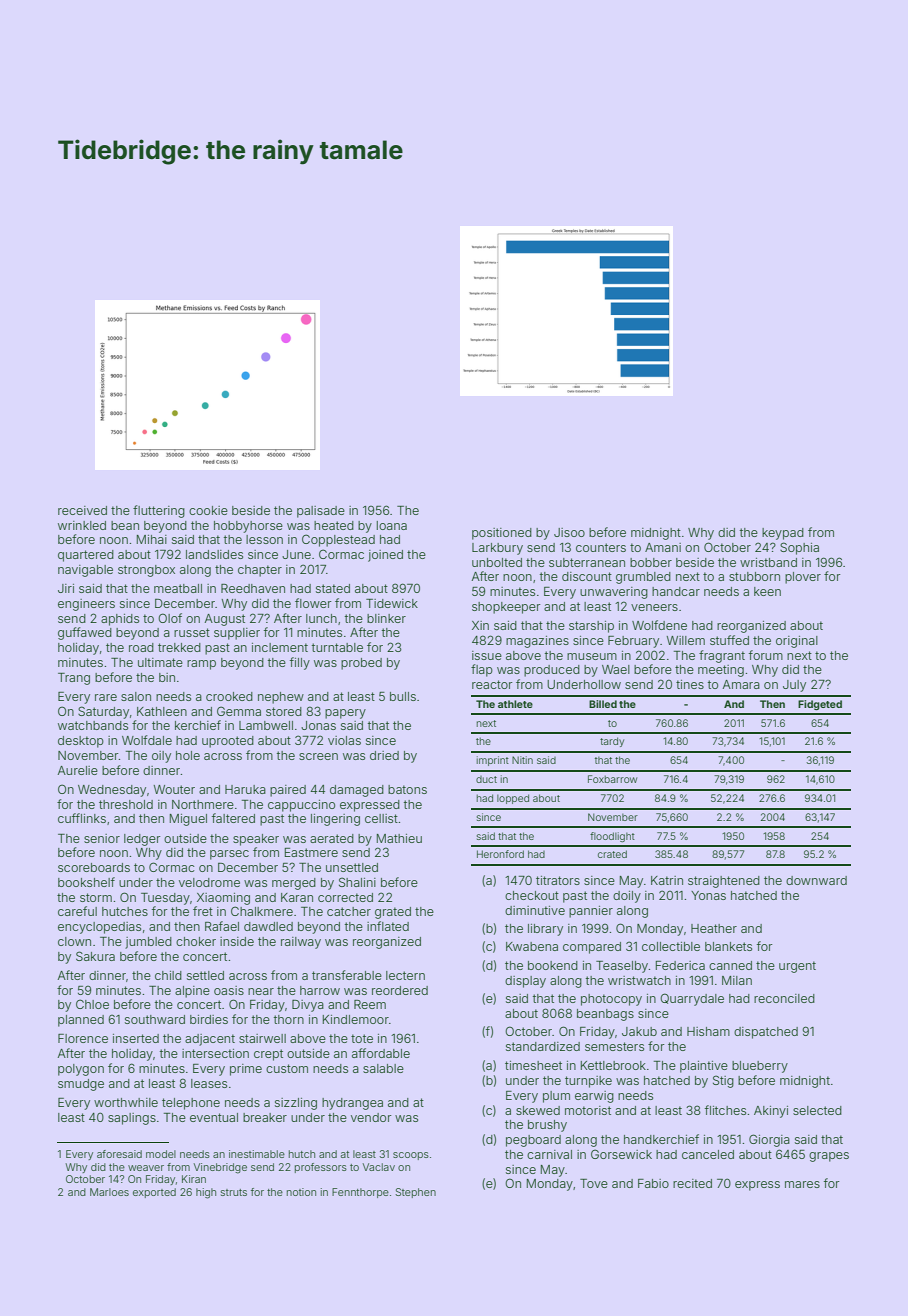 The height and width of the image is (1316, 908). Describe the element at coordinates (783, 534) in the image. I see `keypad` at that location.
